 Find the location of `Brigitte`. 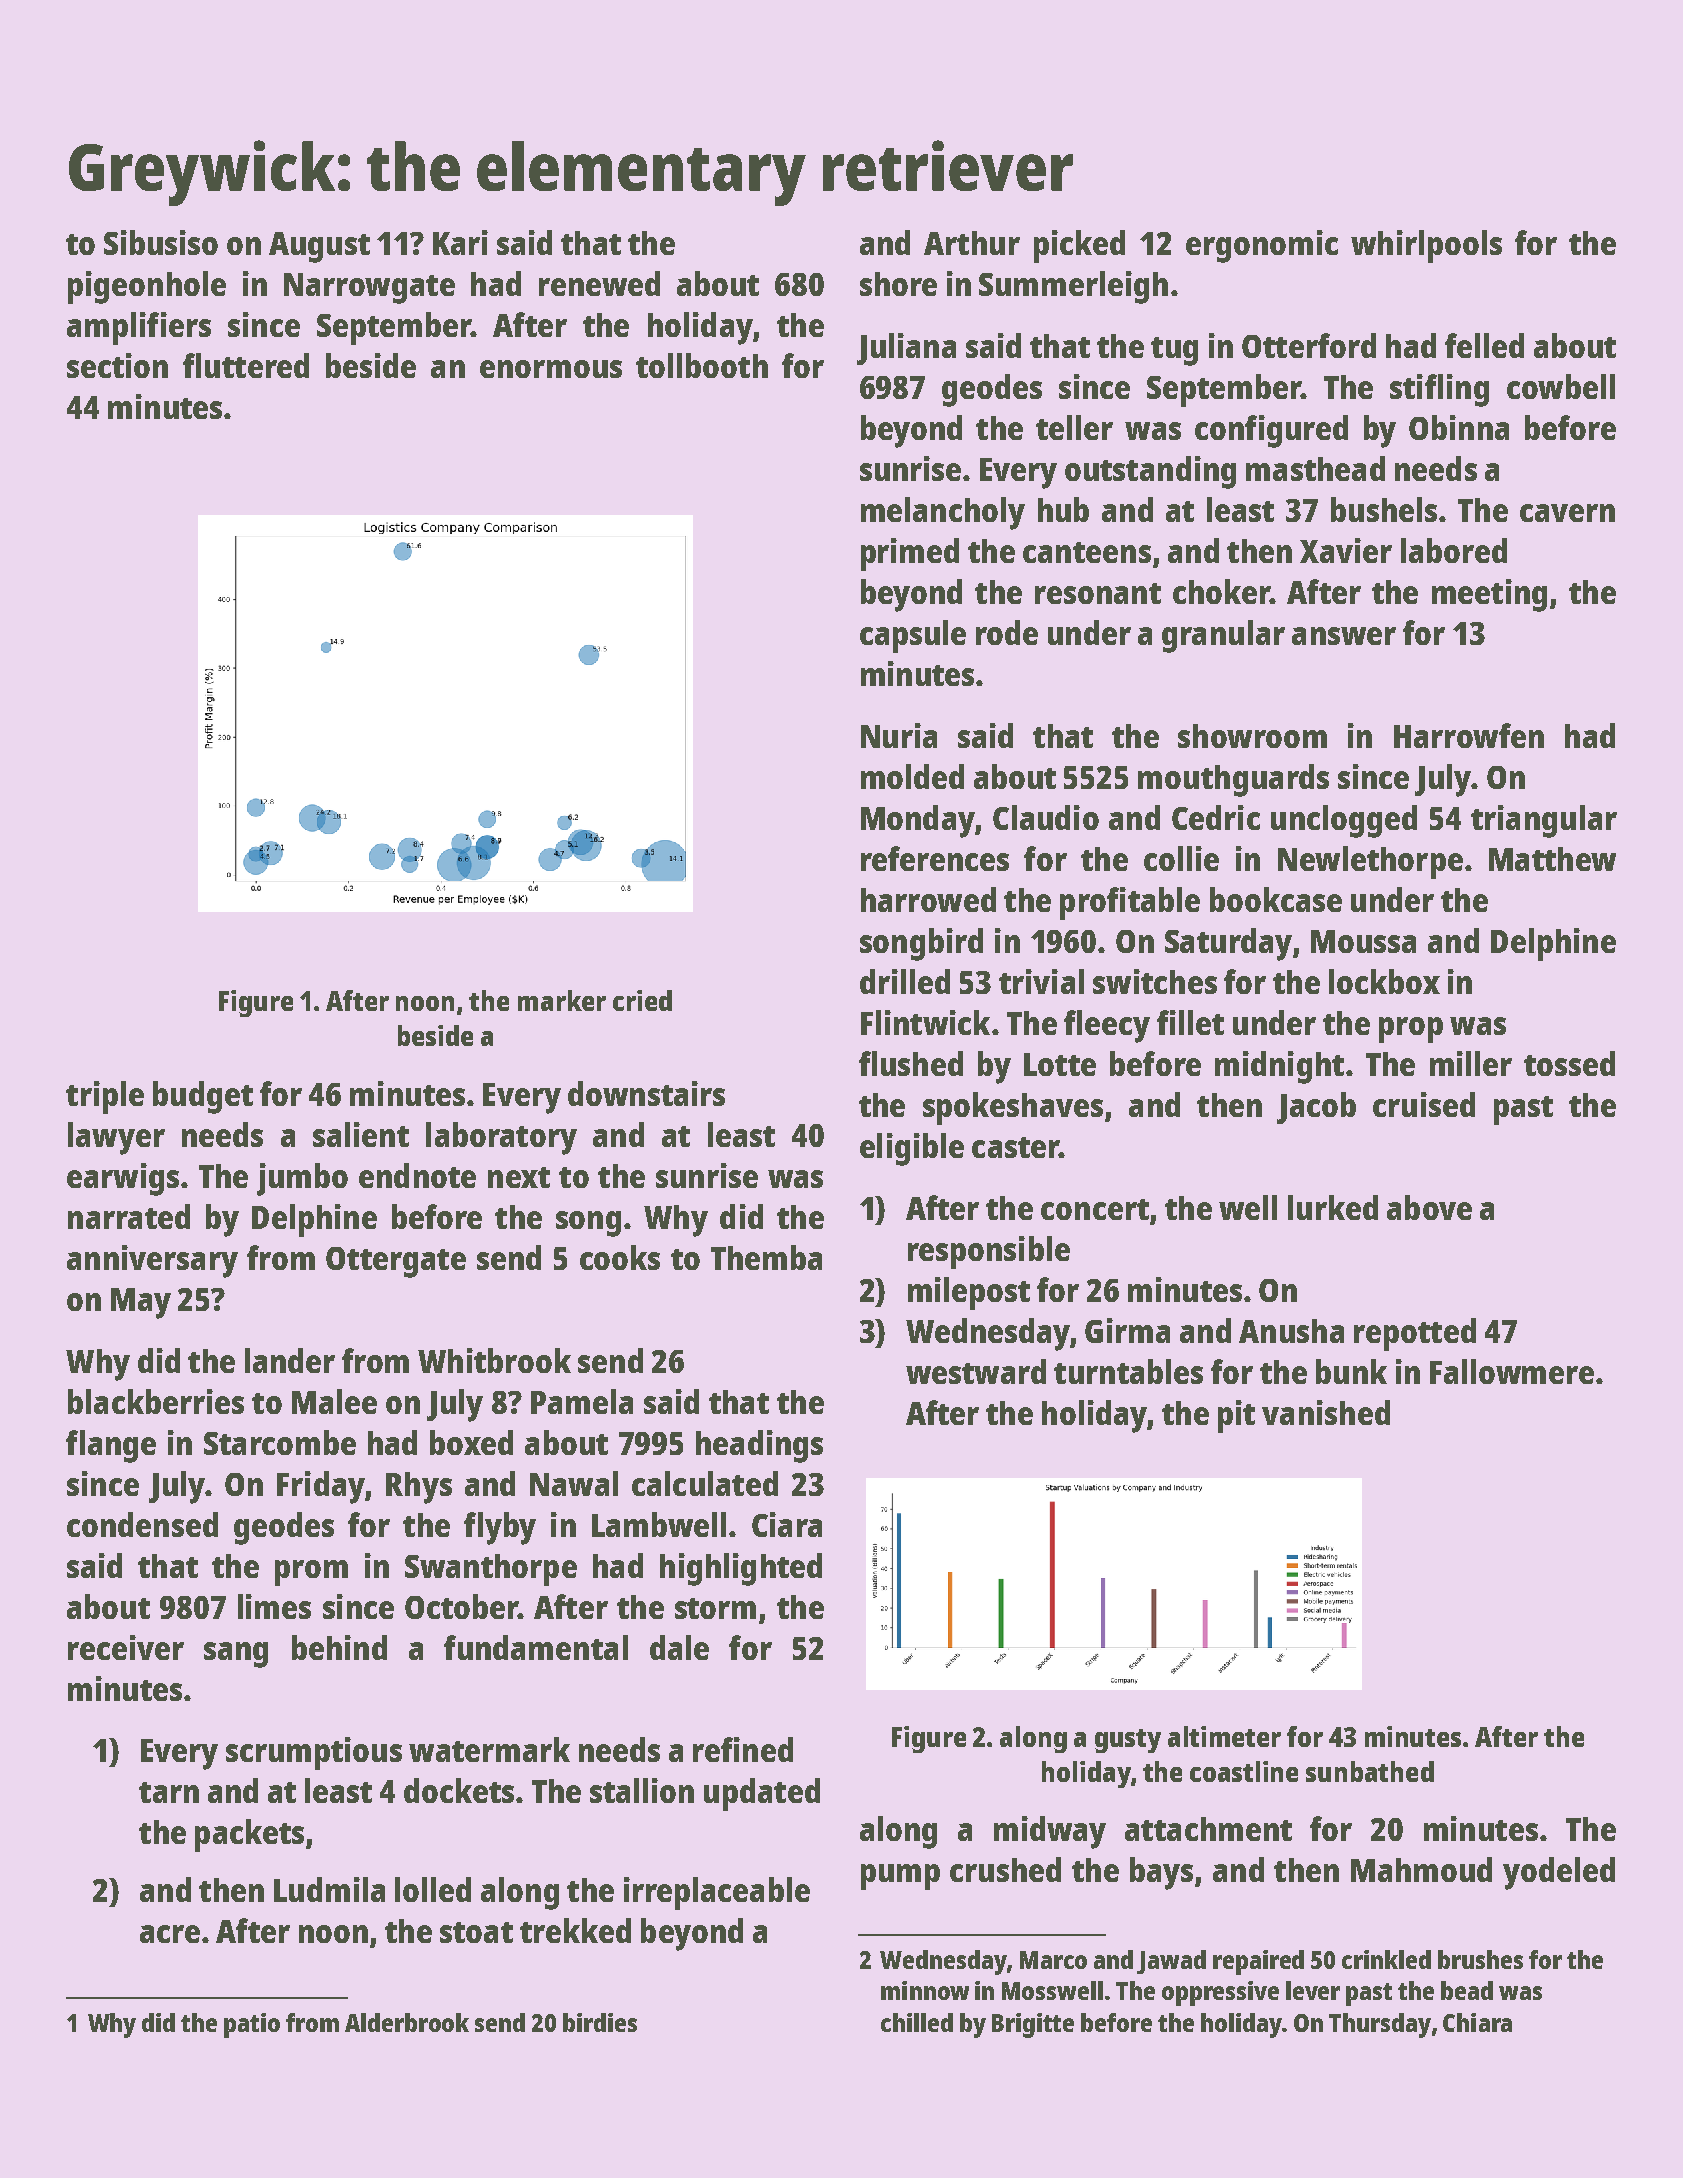

Brigitte is located at coordinates (1033, 2025).
